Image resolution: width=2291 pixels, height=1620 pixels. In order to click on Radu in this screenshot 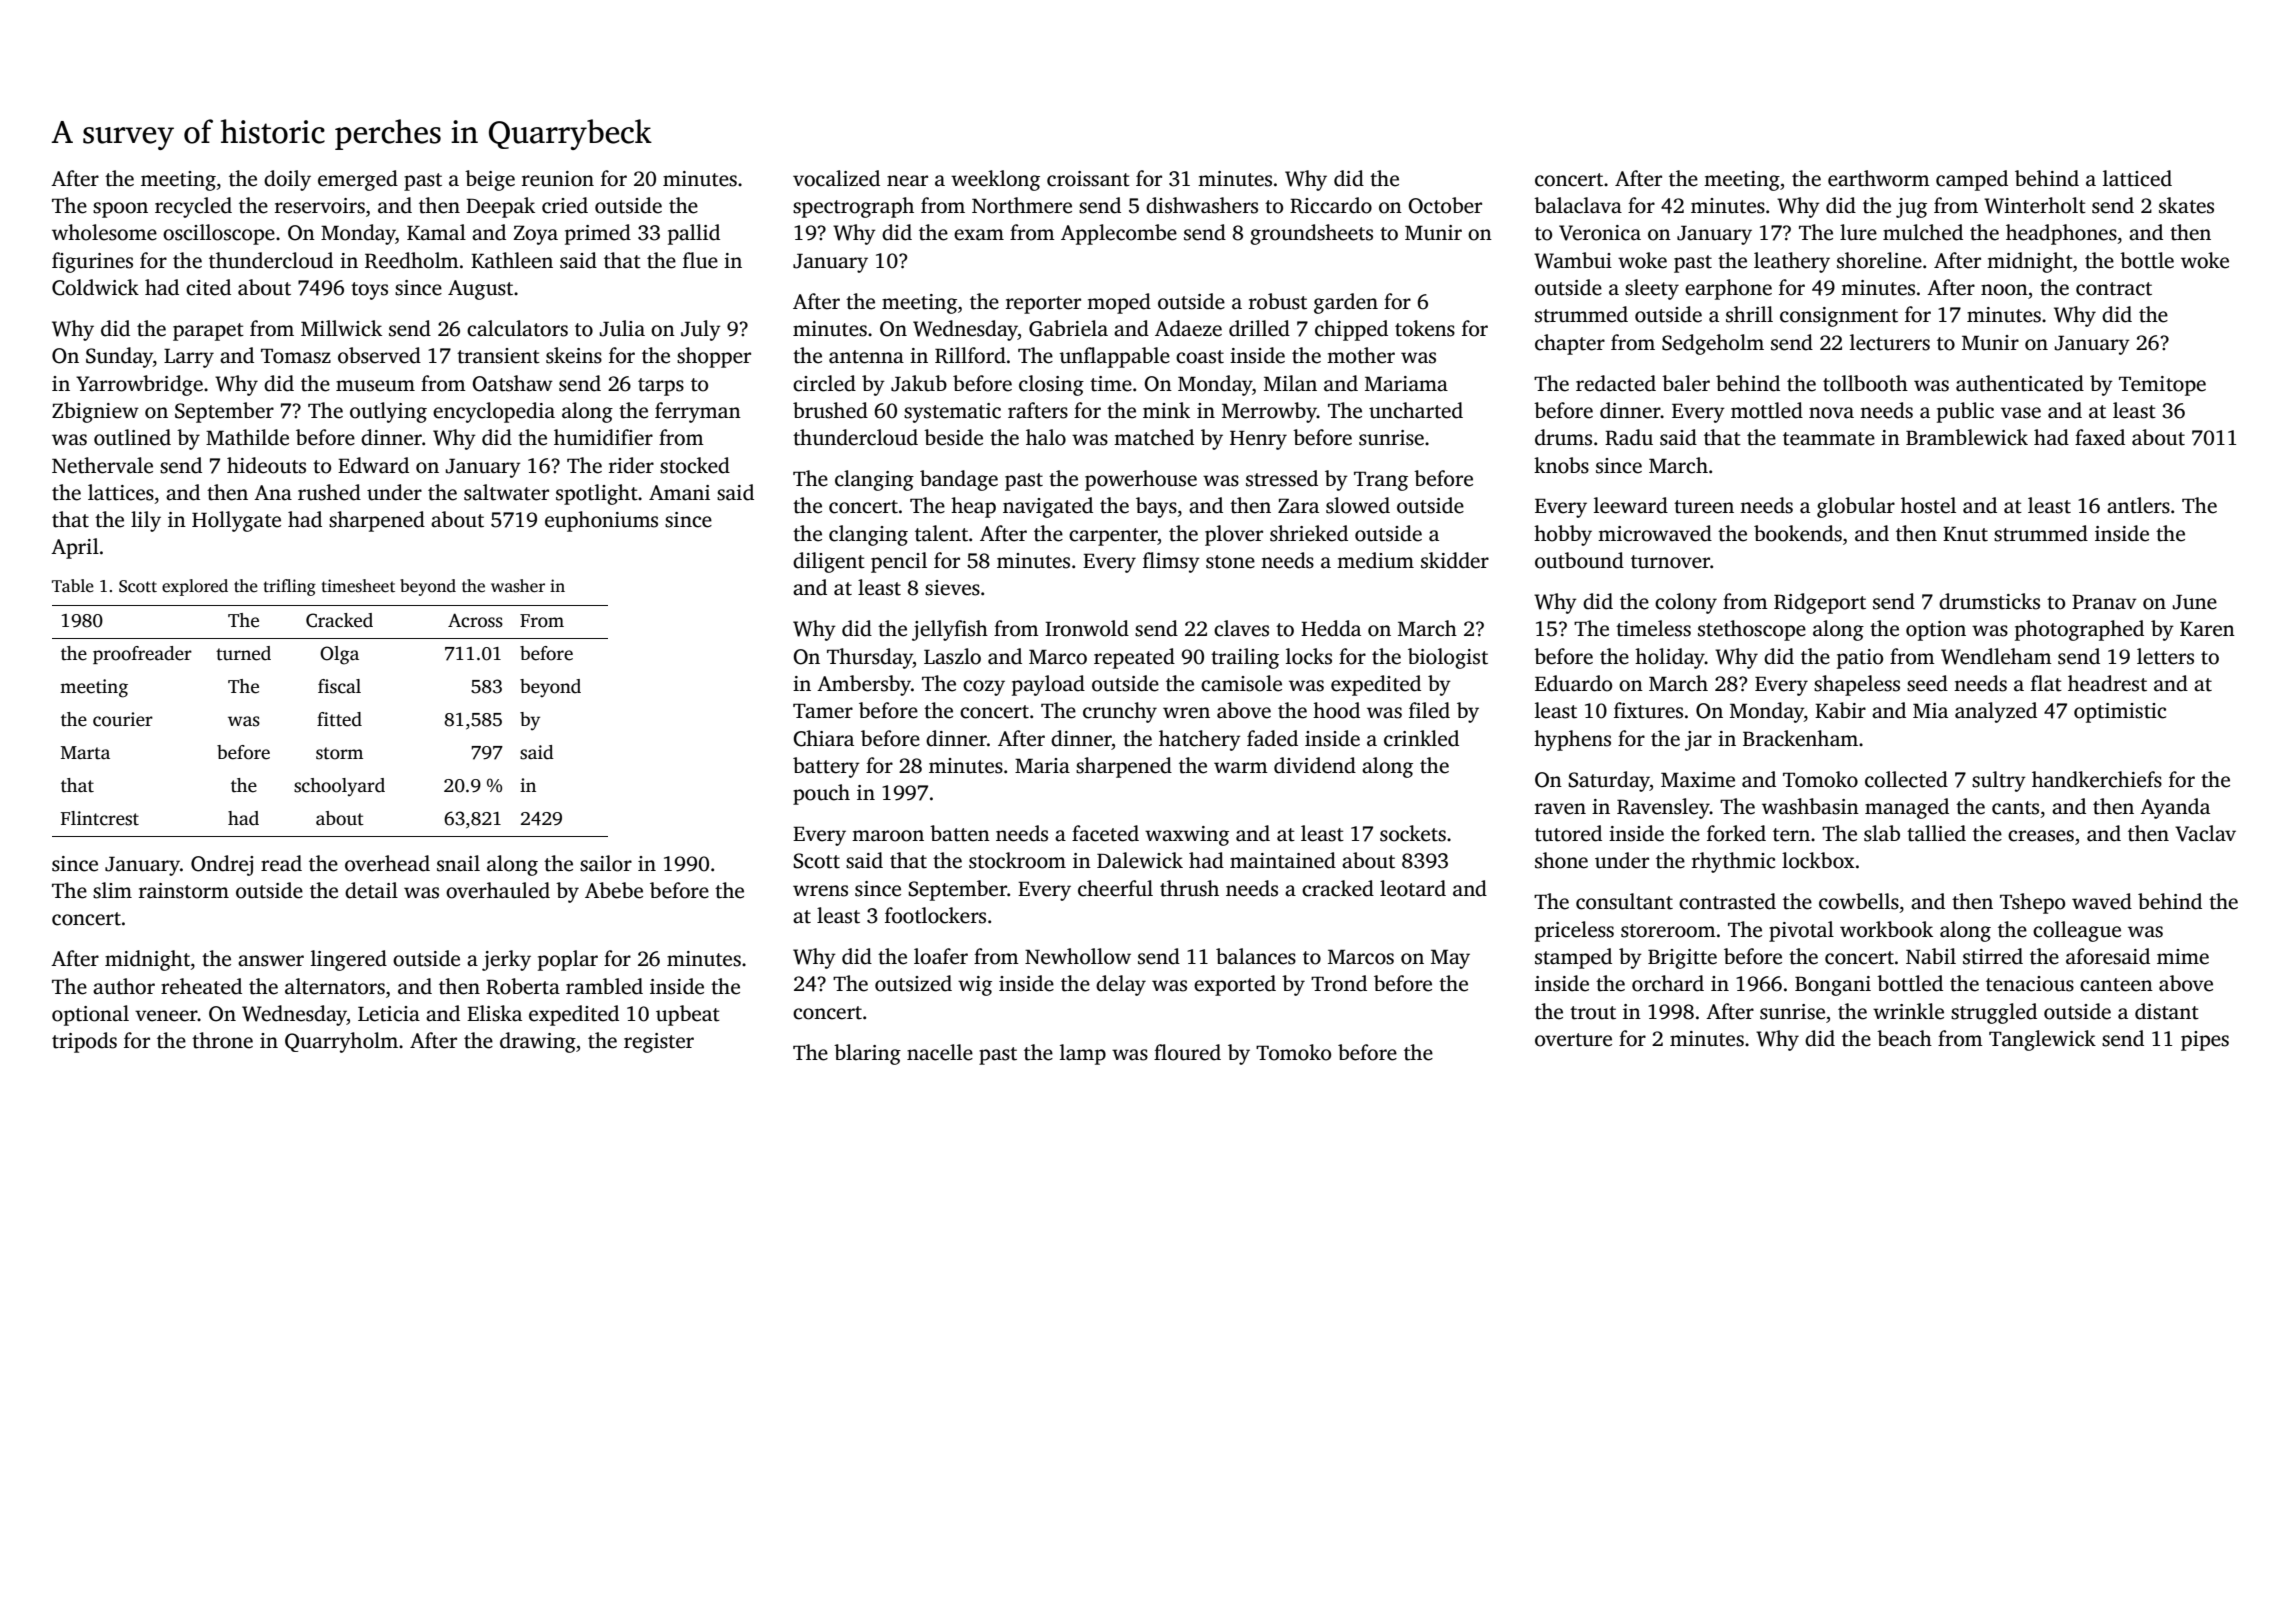, I will do `click(1629, 437)`.
